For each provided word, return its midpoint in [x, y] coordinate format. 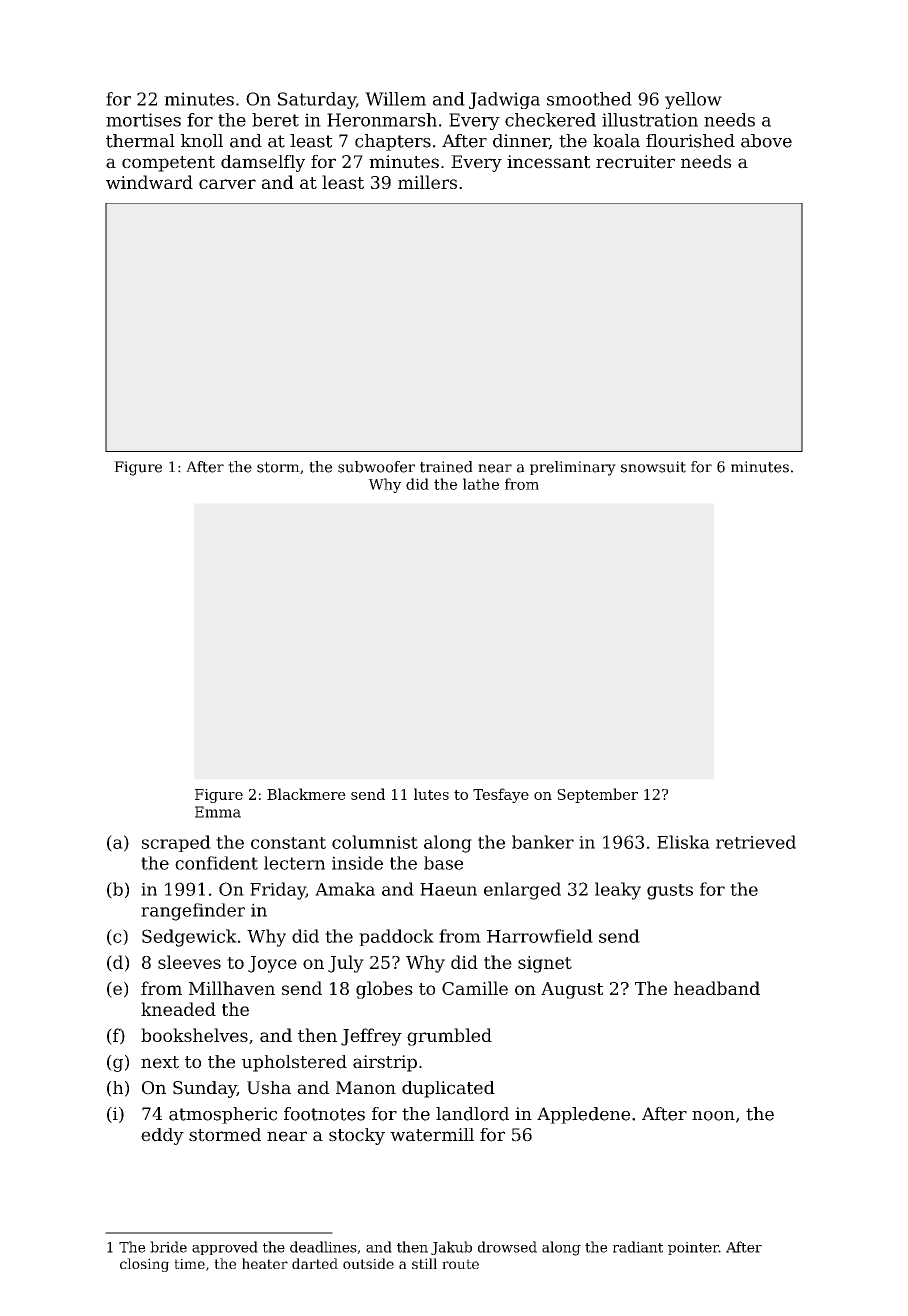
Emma [218, 812]
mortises [143, 120]
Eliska [683, 842]
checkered [550, 120]
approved [225, 1248]
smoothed [589, 99]
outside [368, 1263]
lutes [431, 794]
